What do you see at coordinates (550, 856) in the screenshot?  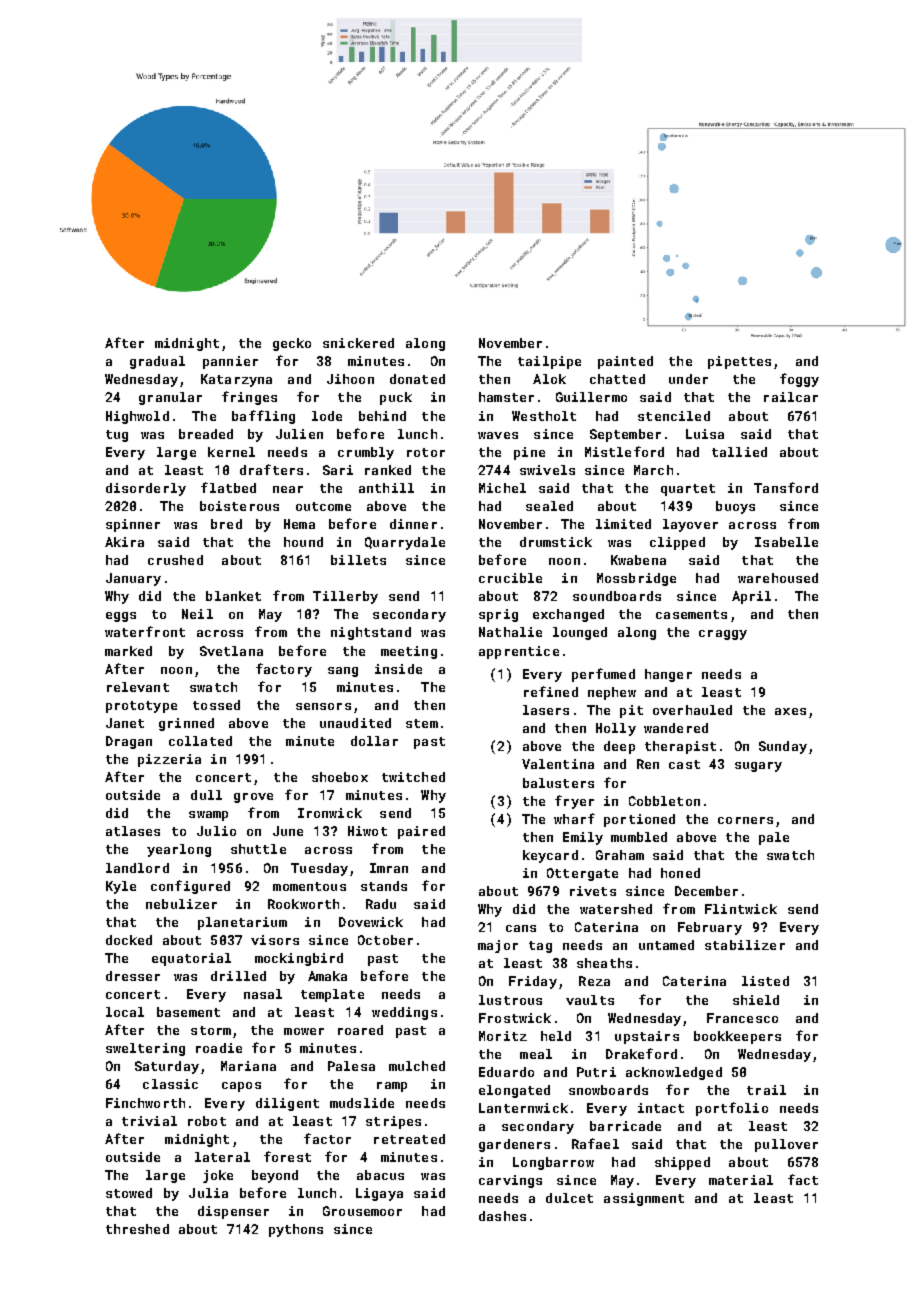 I see `keycard` at bounding box center [550, 856].
